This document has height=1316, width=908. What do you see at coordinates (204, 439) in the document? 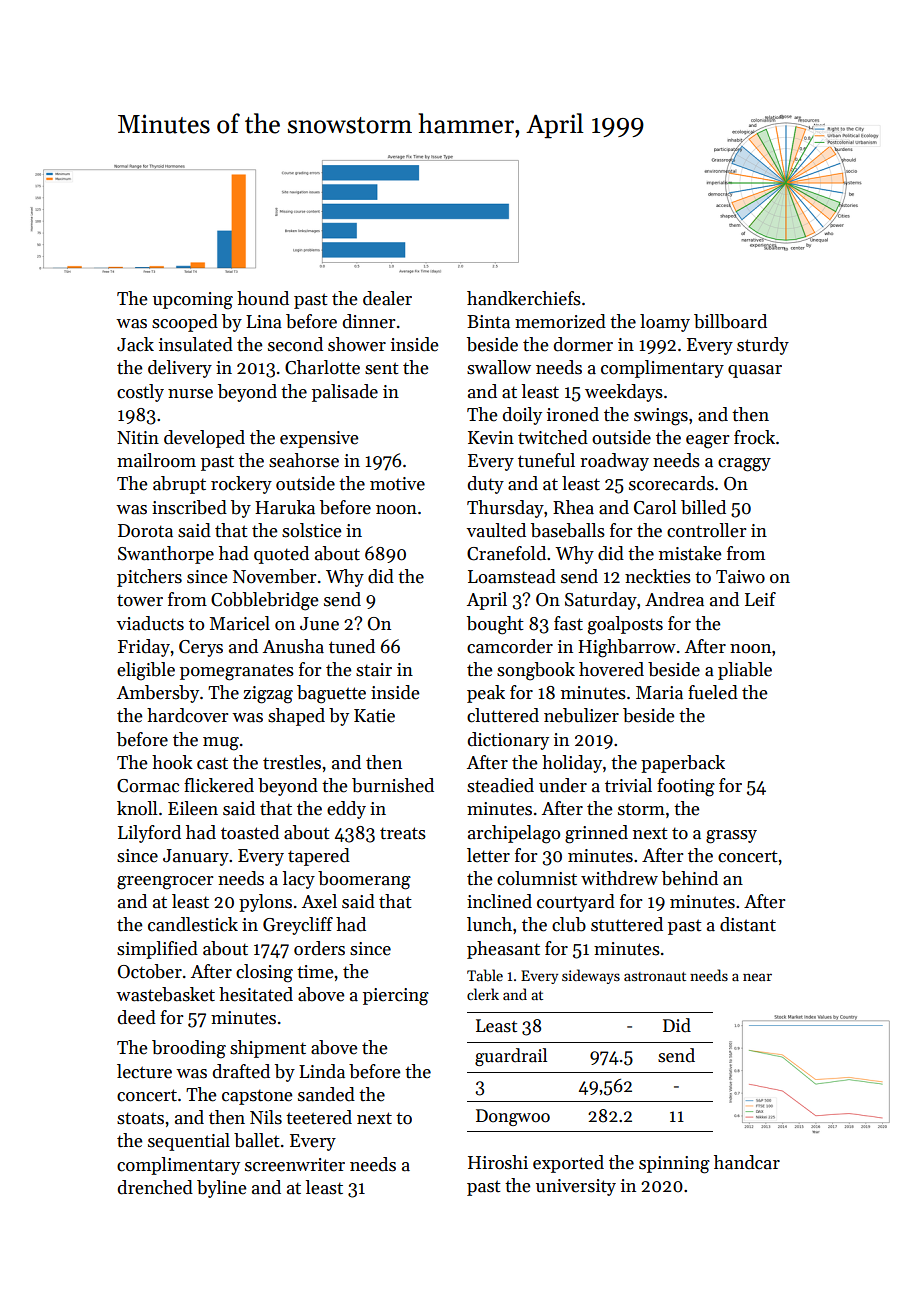
I see `developed` at bounding box center [204, 439].
